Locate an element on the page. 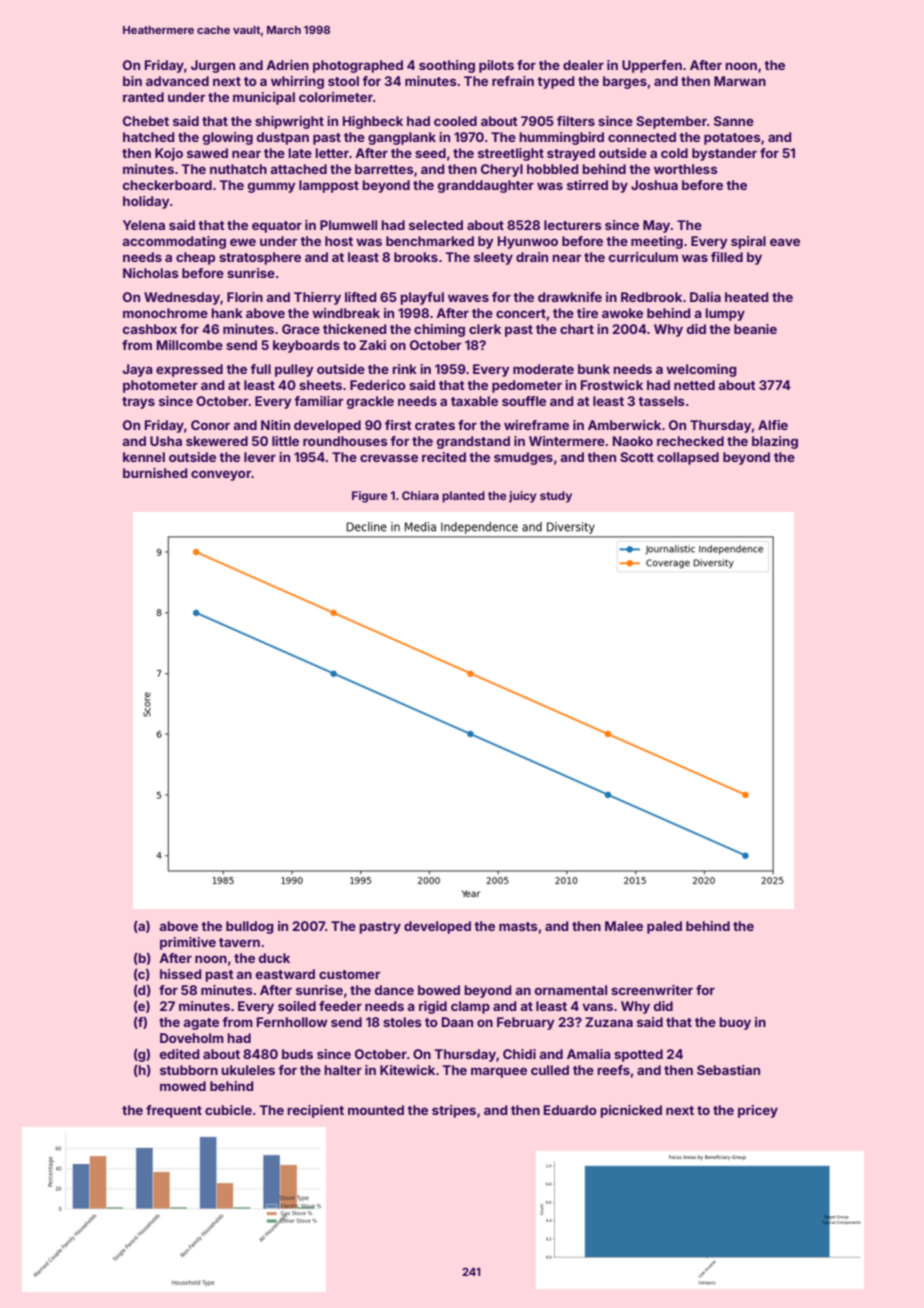 The image size is (924, 1308). dance is located at coordinates (394, 990).
